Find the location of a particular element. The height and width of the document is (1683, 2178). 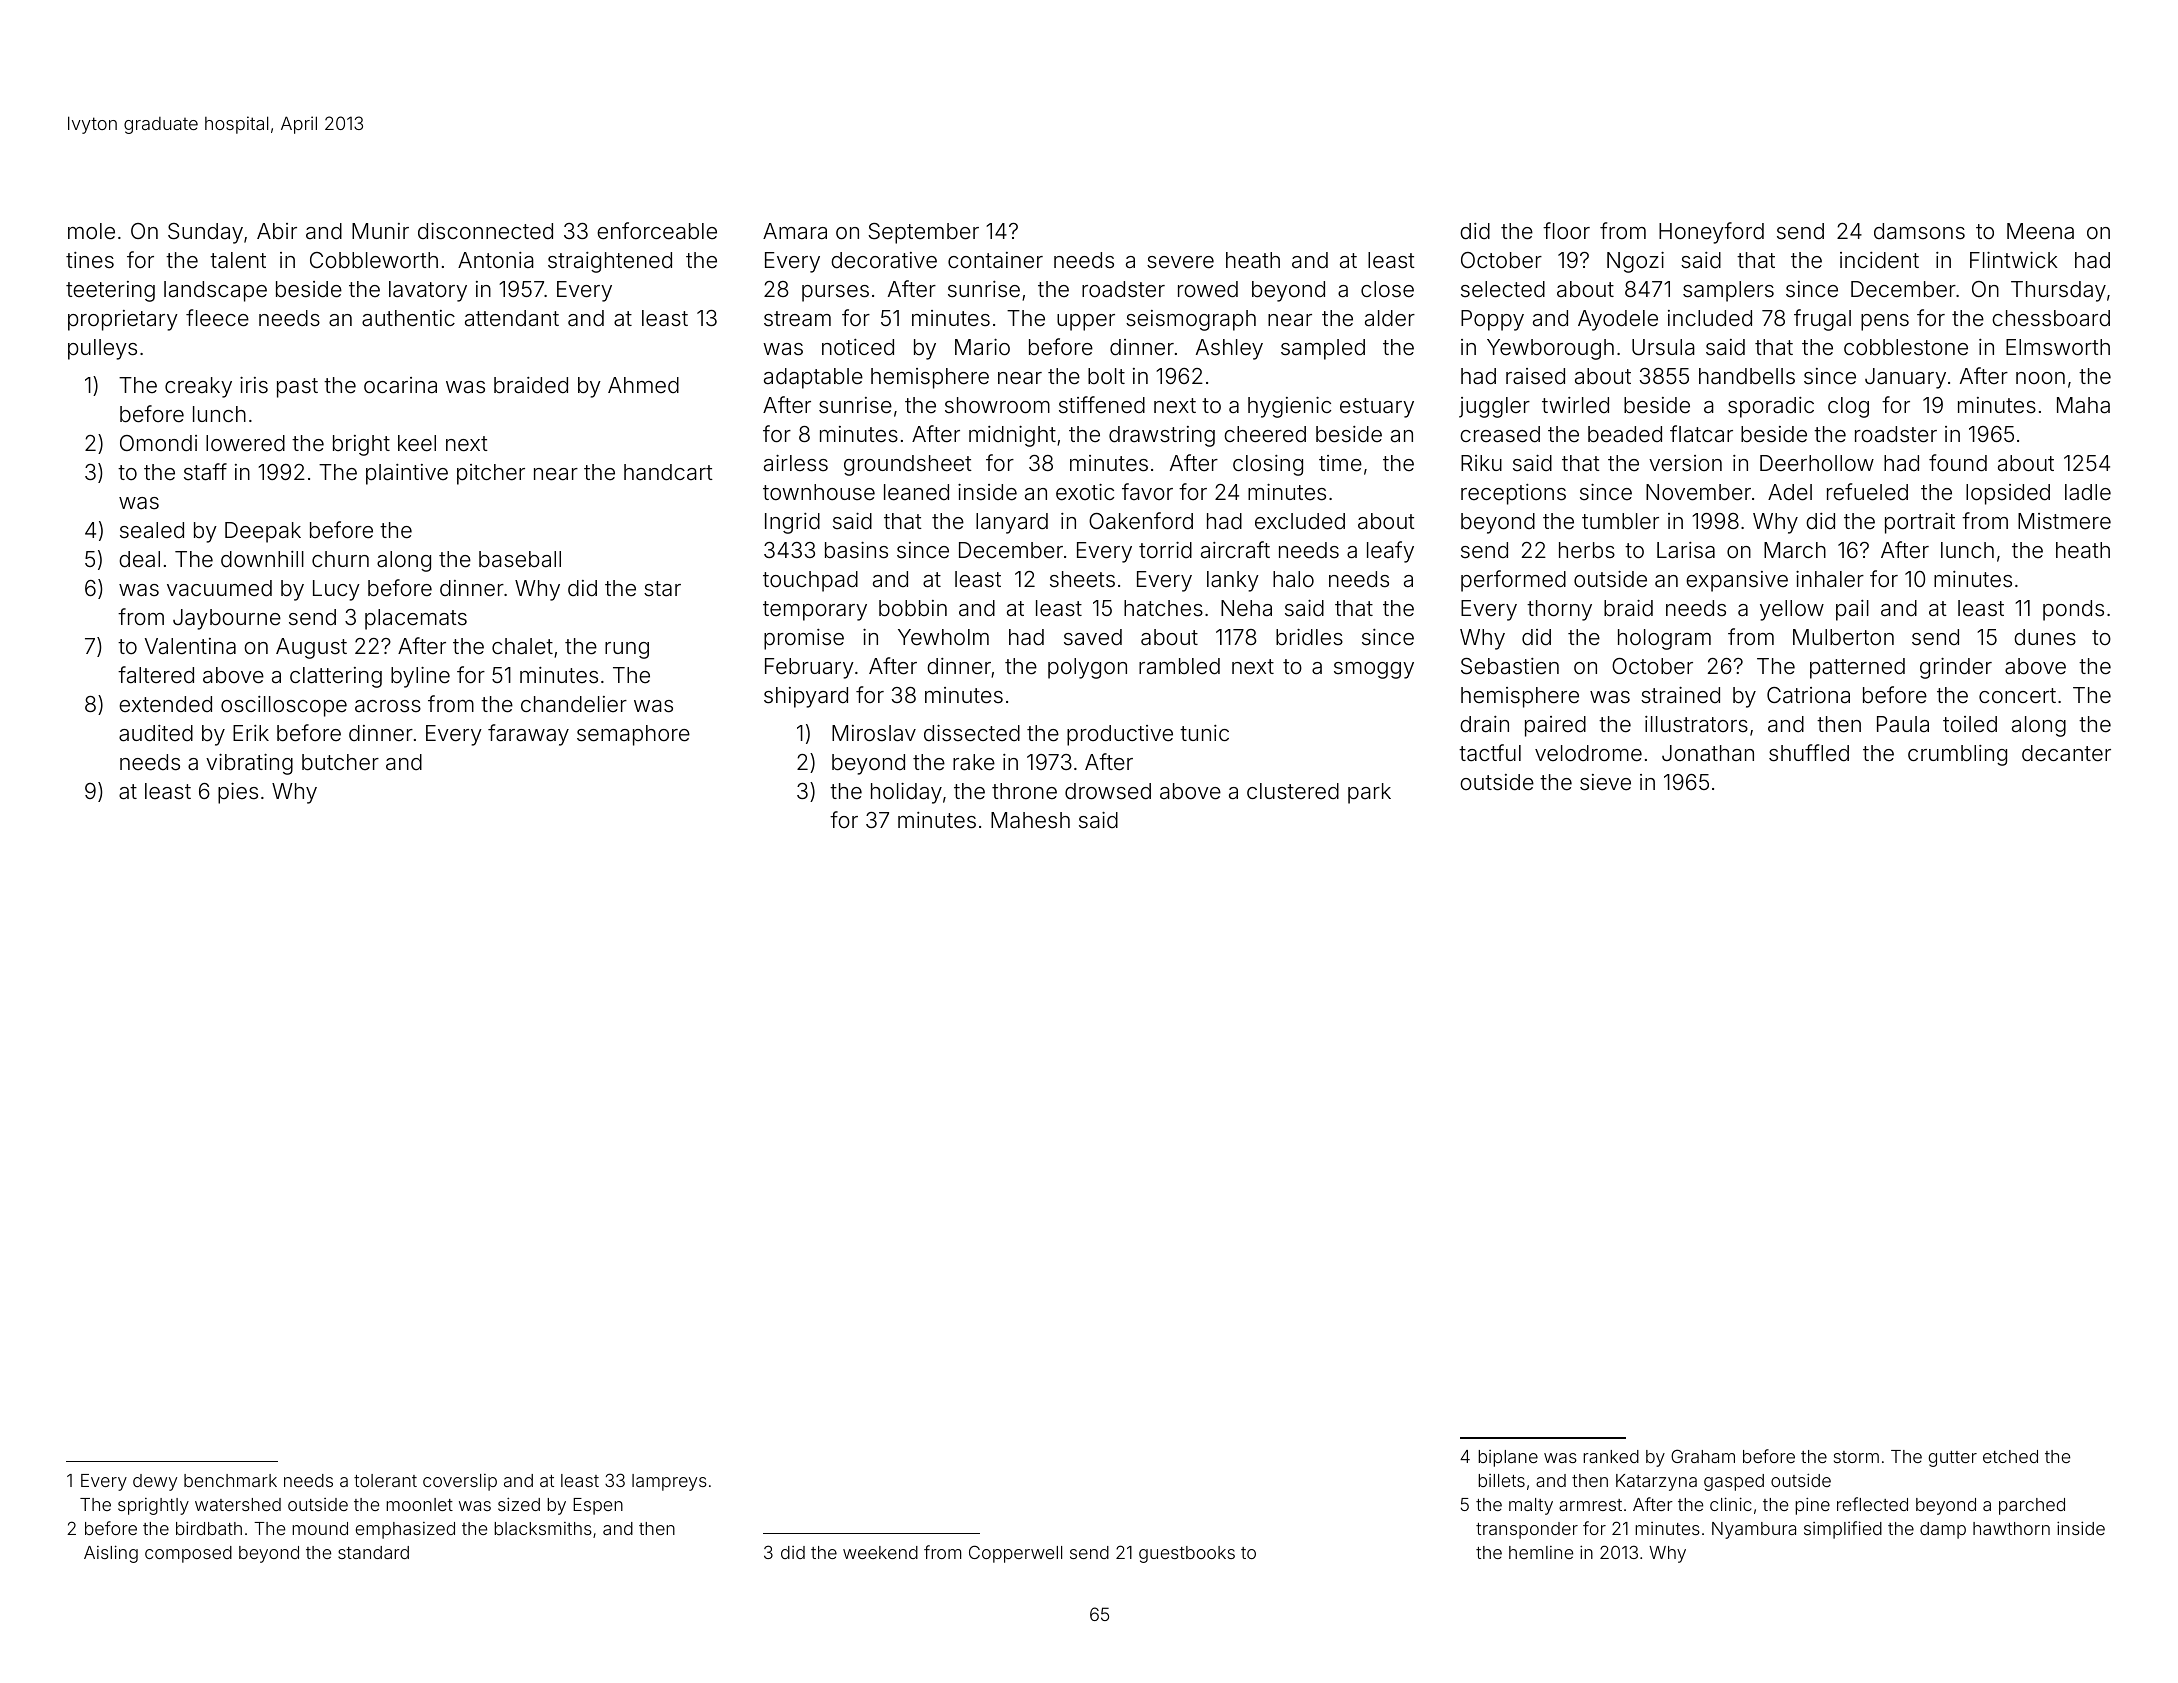

park is located at coordinates (1369, 793).
